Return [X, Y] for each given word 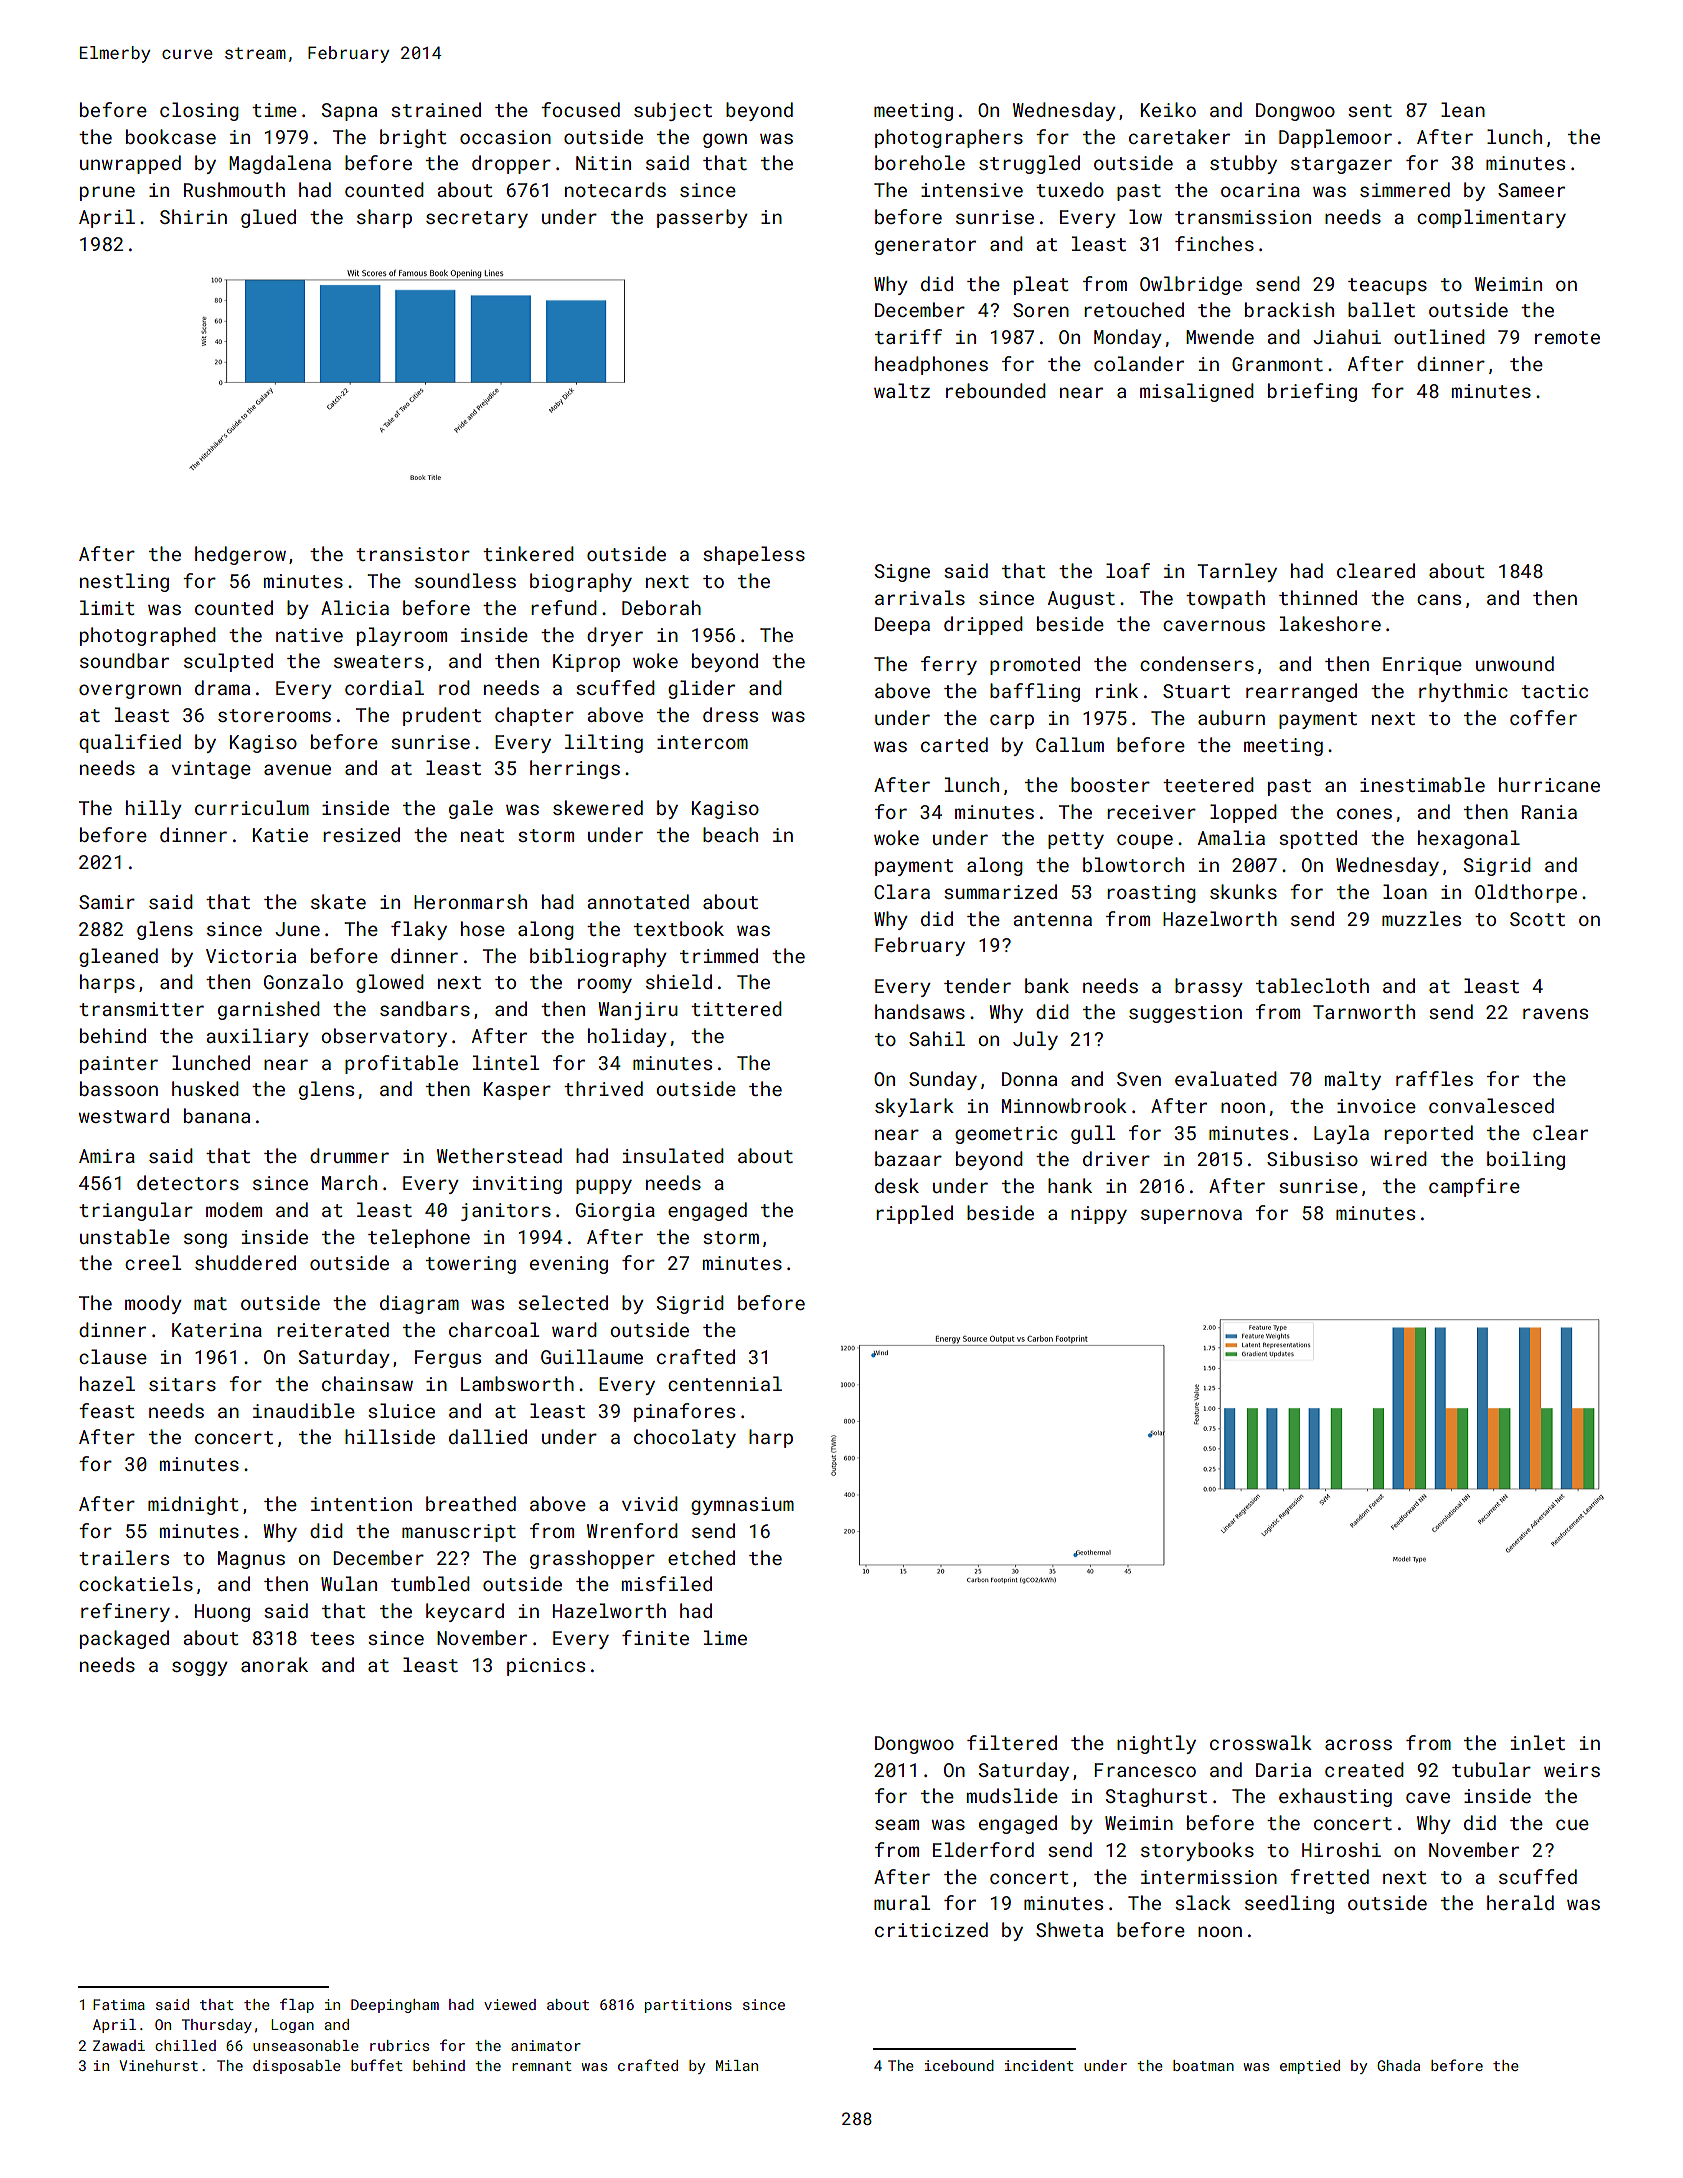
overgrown [130, 691]
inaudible [304, 1410]
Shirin [193, 216]
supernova [1191, 1216]
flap [297, 2005]
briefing [1312, 392]
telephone [419, 1238]
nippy [1099, 1215]
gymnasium [742, 1506]
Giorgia [615, 1212]
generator [925, 246]
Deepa [902, 626]
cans [1439, 599]
